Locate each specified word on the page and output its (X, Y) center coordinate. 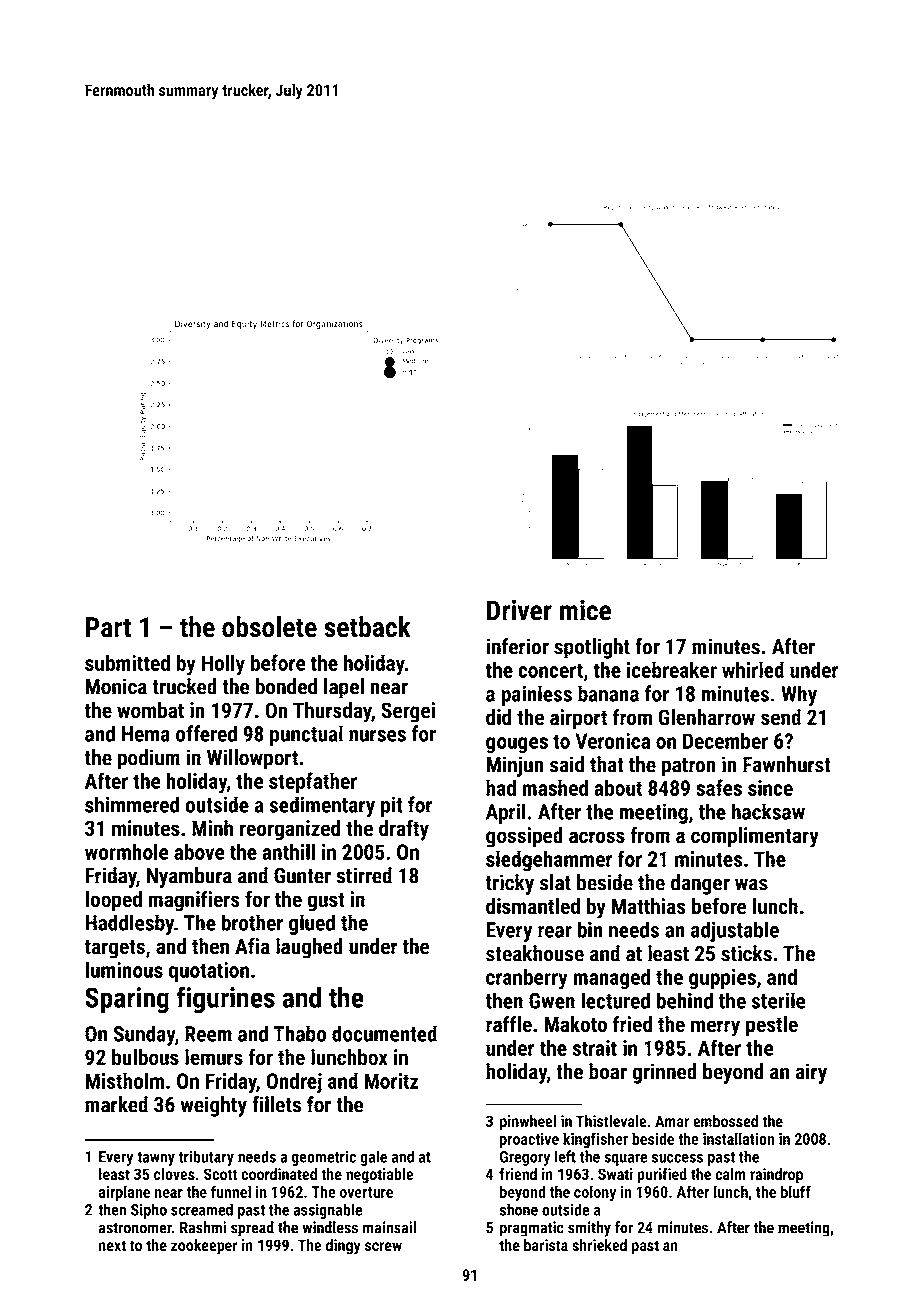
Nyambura (189, 877)
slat (555, 882)
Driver (519, 610)
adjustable (735, 931)
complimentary (755, 837)
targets (114, 949)
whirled (753, 669)
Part (108, 627)
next (112, 1245)
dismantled (533, 906)
